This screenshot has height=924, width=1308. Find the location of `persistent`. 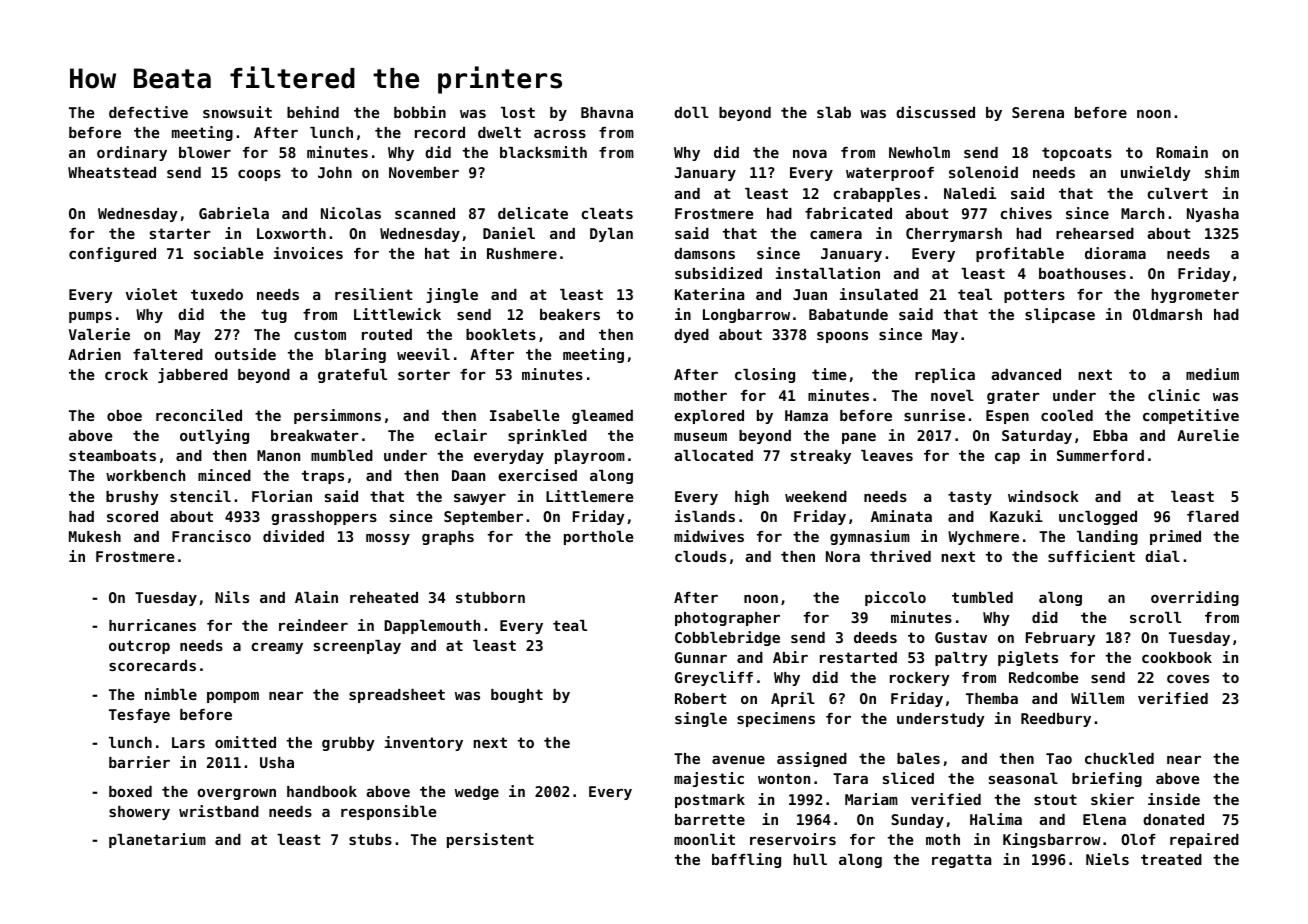

persistent is located at coordinates (490, 840).
